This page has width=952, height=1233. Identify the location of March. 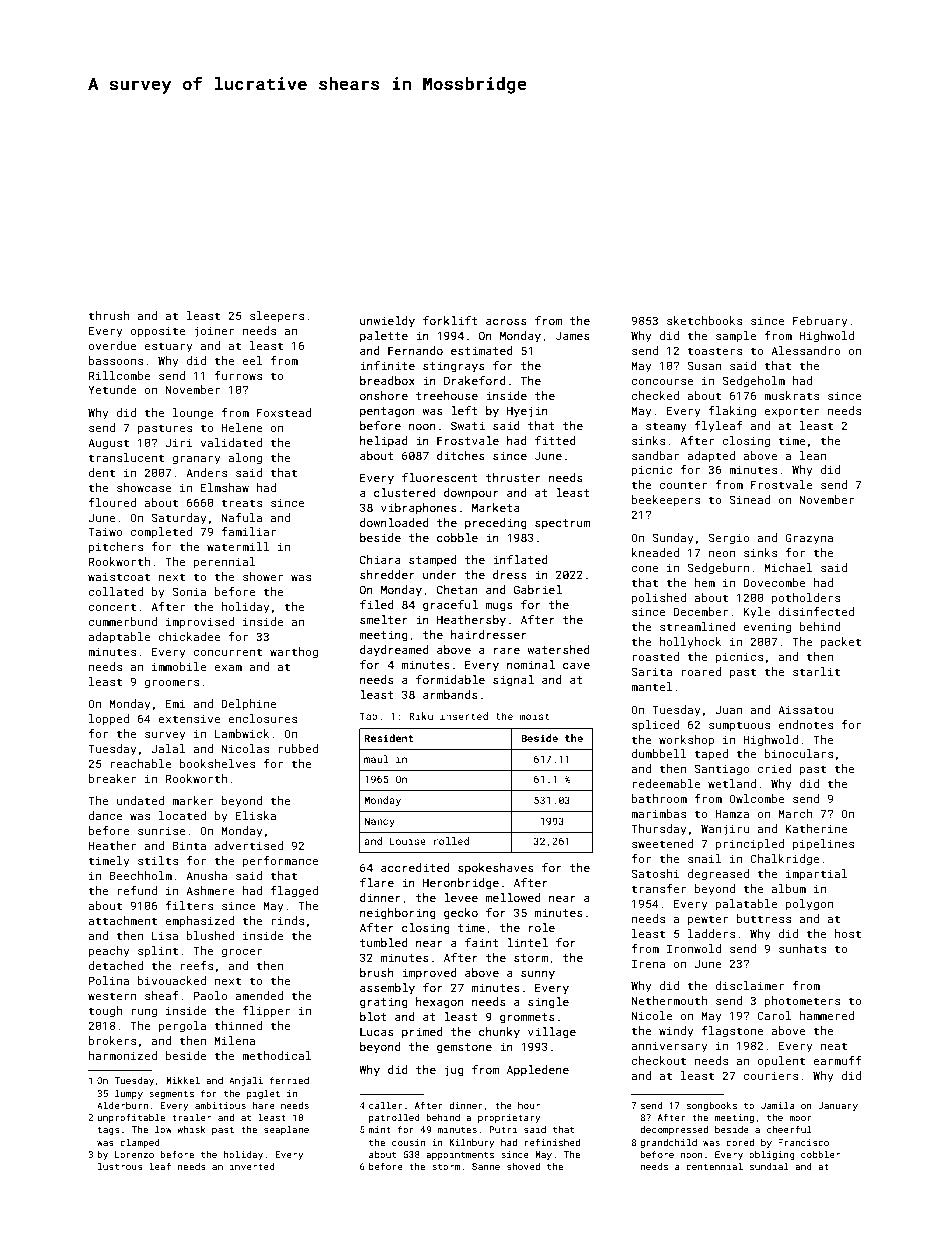
(795, 813).
